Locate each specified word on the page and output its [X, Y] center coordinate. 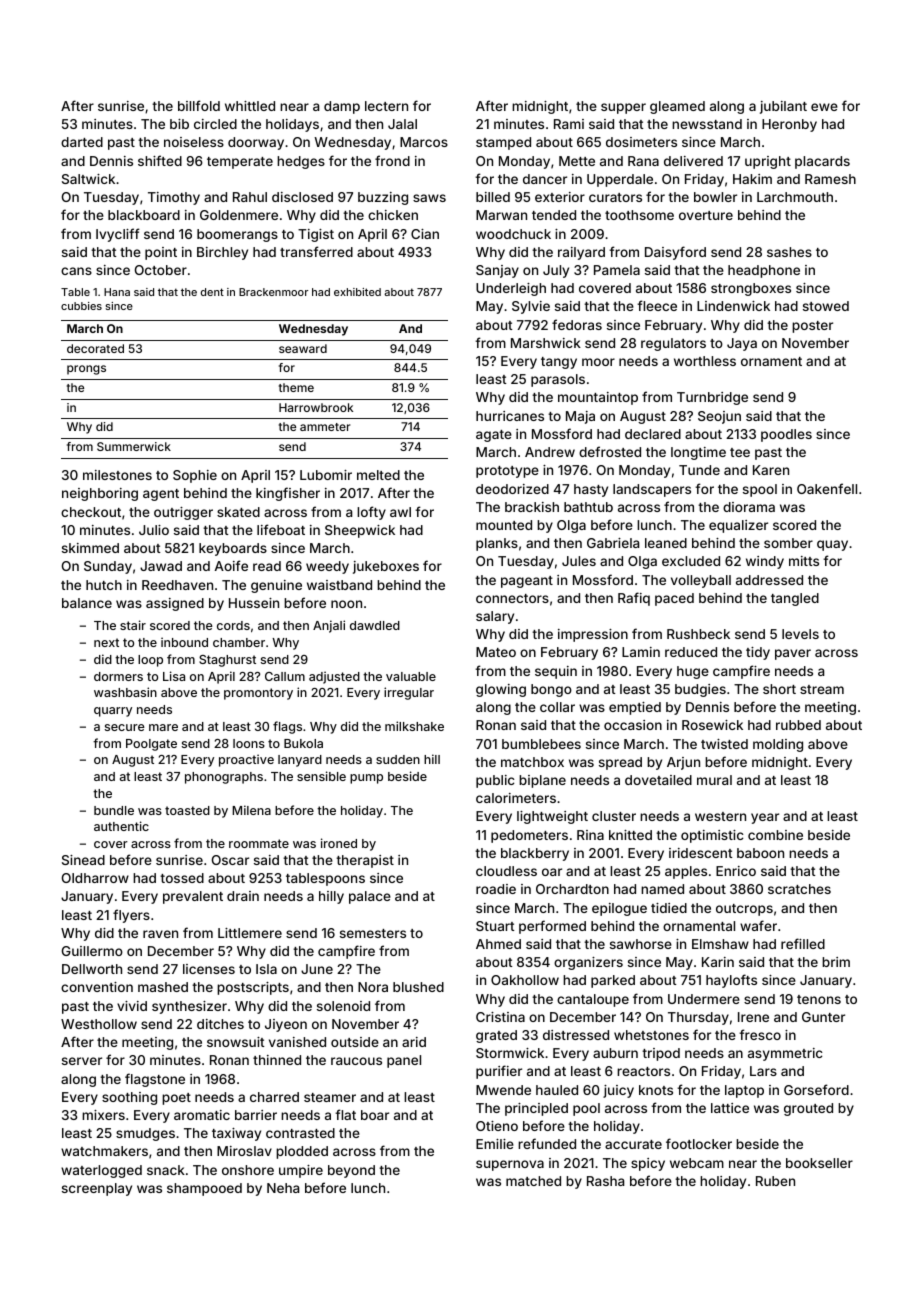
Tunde [699, 470]
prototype [507, 472]
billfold [199, 105]
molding [778, 745]
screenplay [97, 1189]
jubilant [783, 107]
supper [623, 108]
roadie [496, 889]
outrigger [183, 513]
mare [163, 727]
